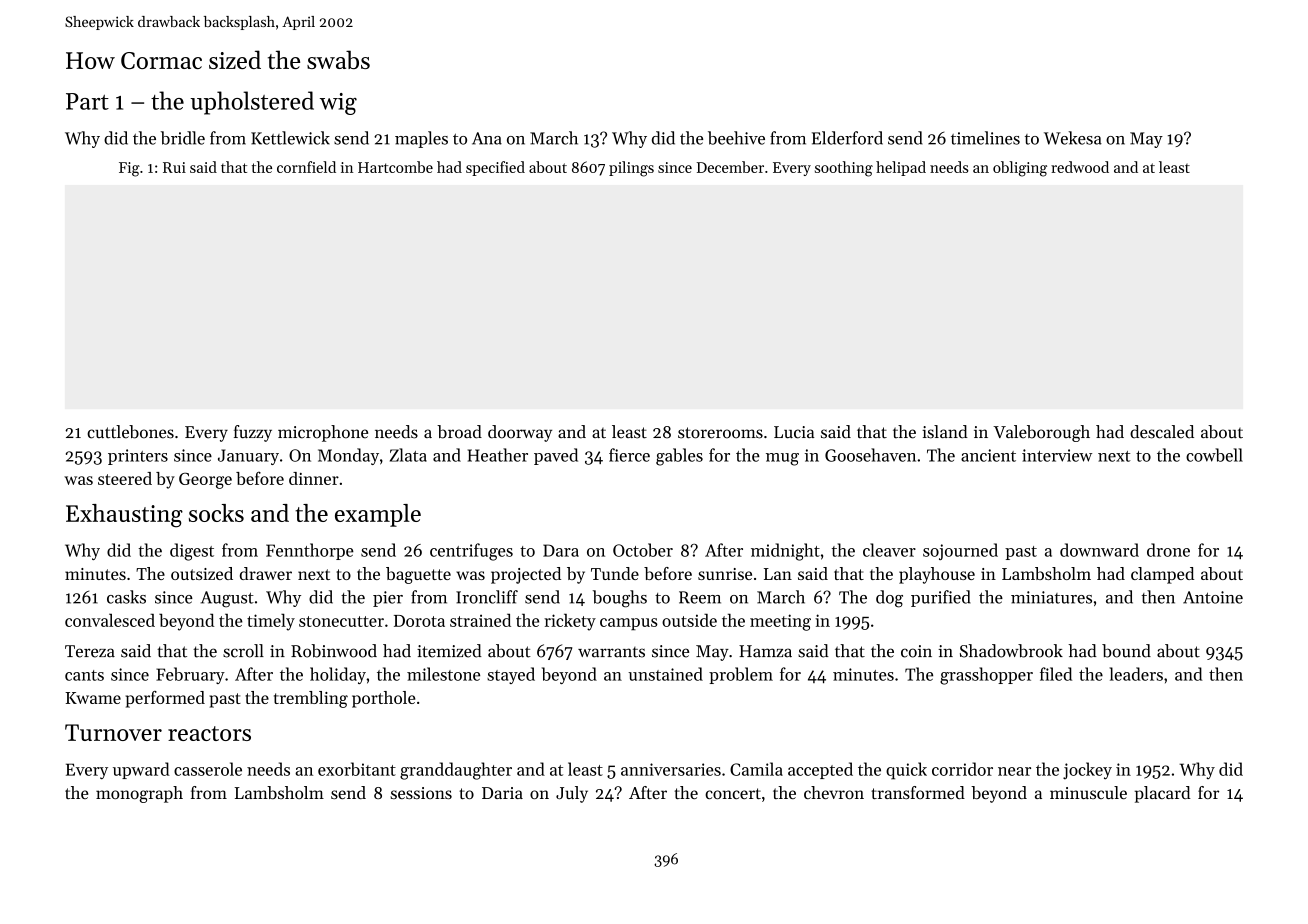 This document has width=1308, height=924. I want to click on beehive, so click(736, 138).
